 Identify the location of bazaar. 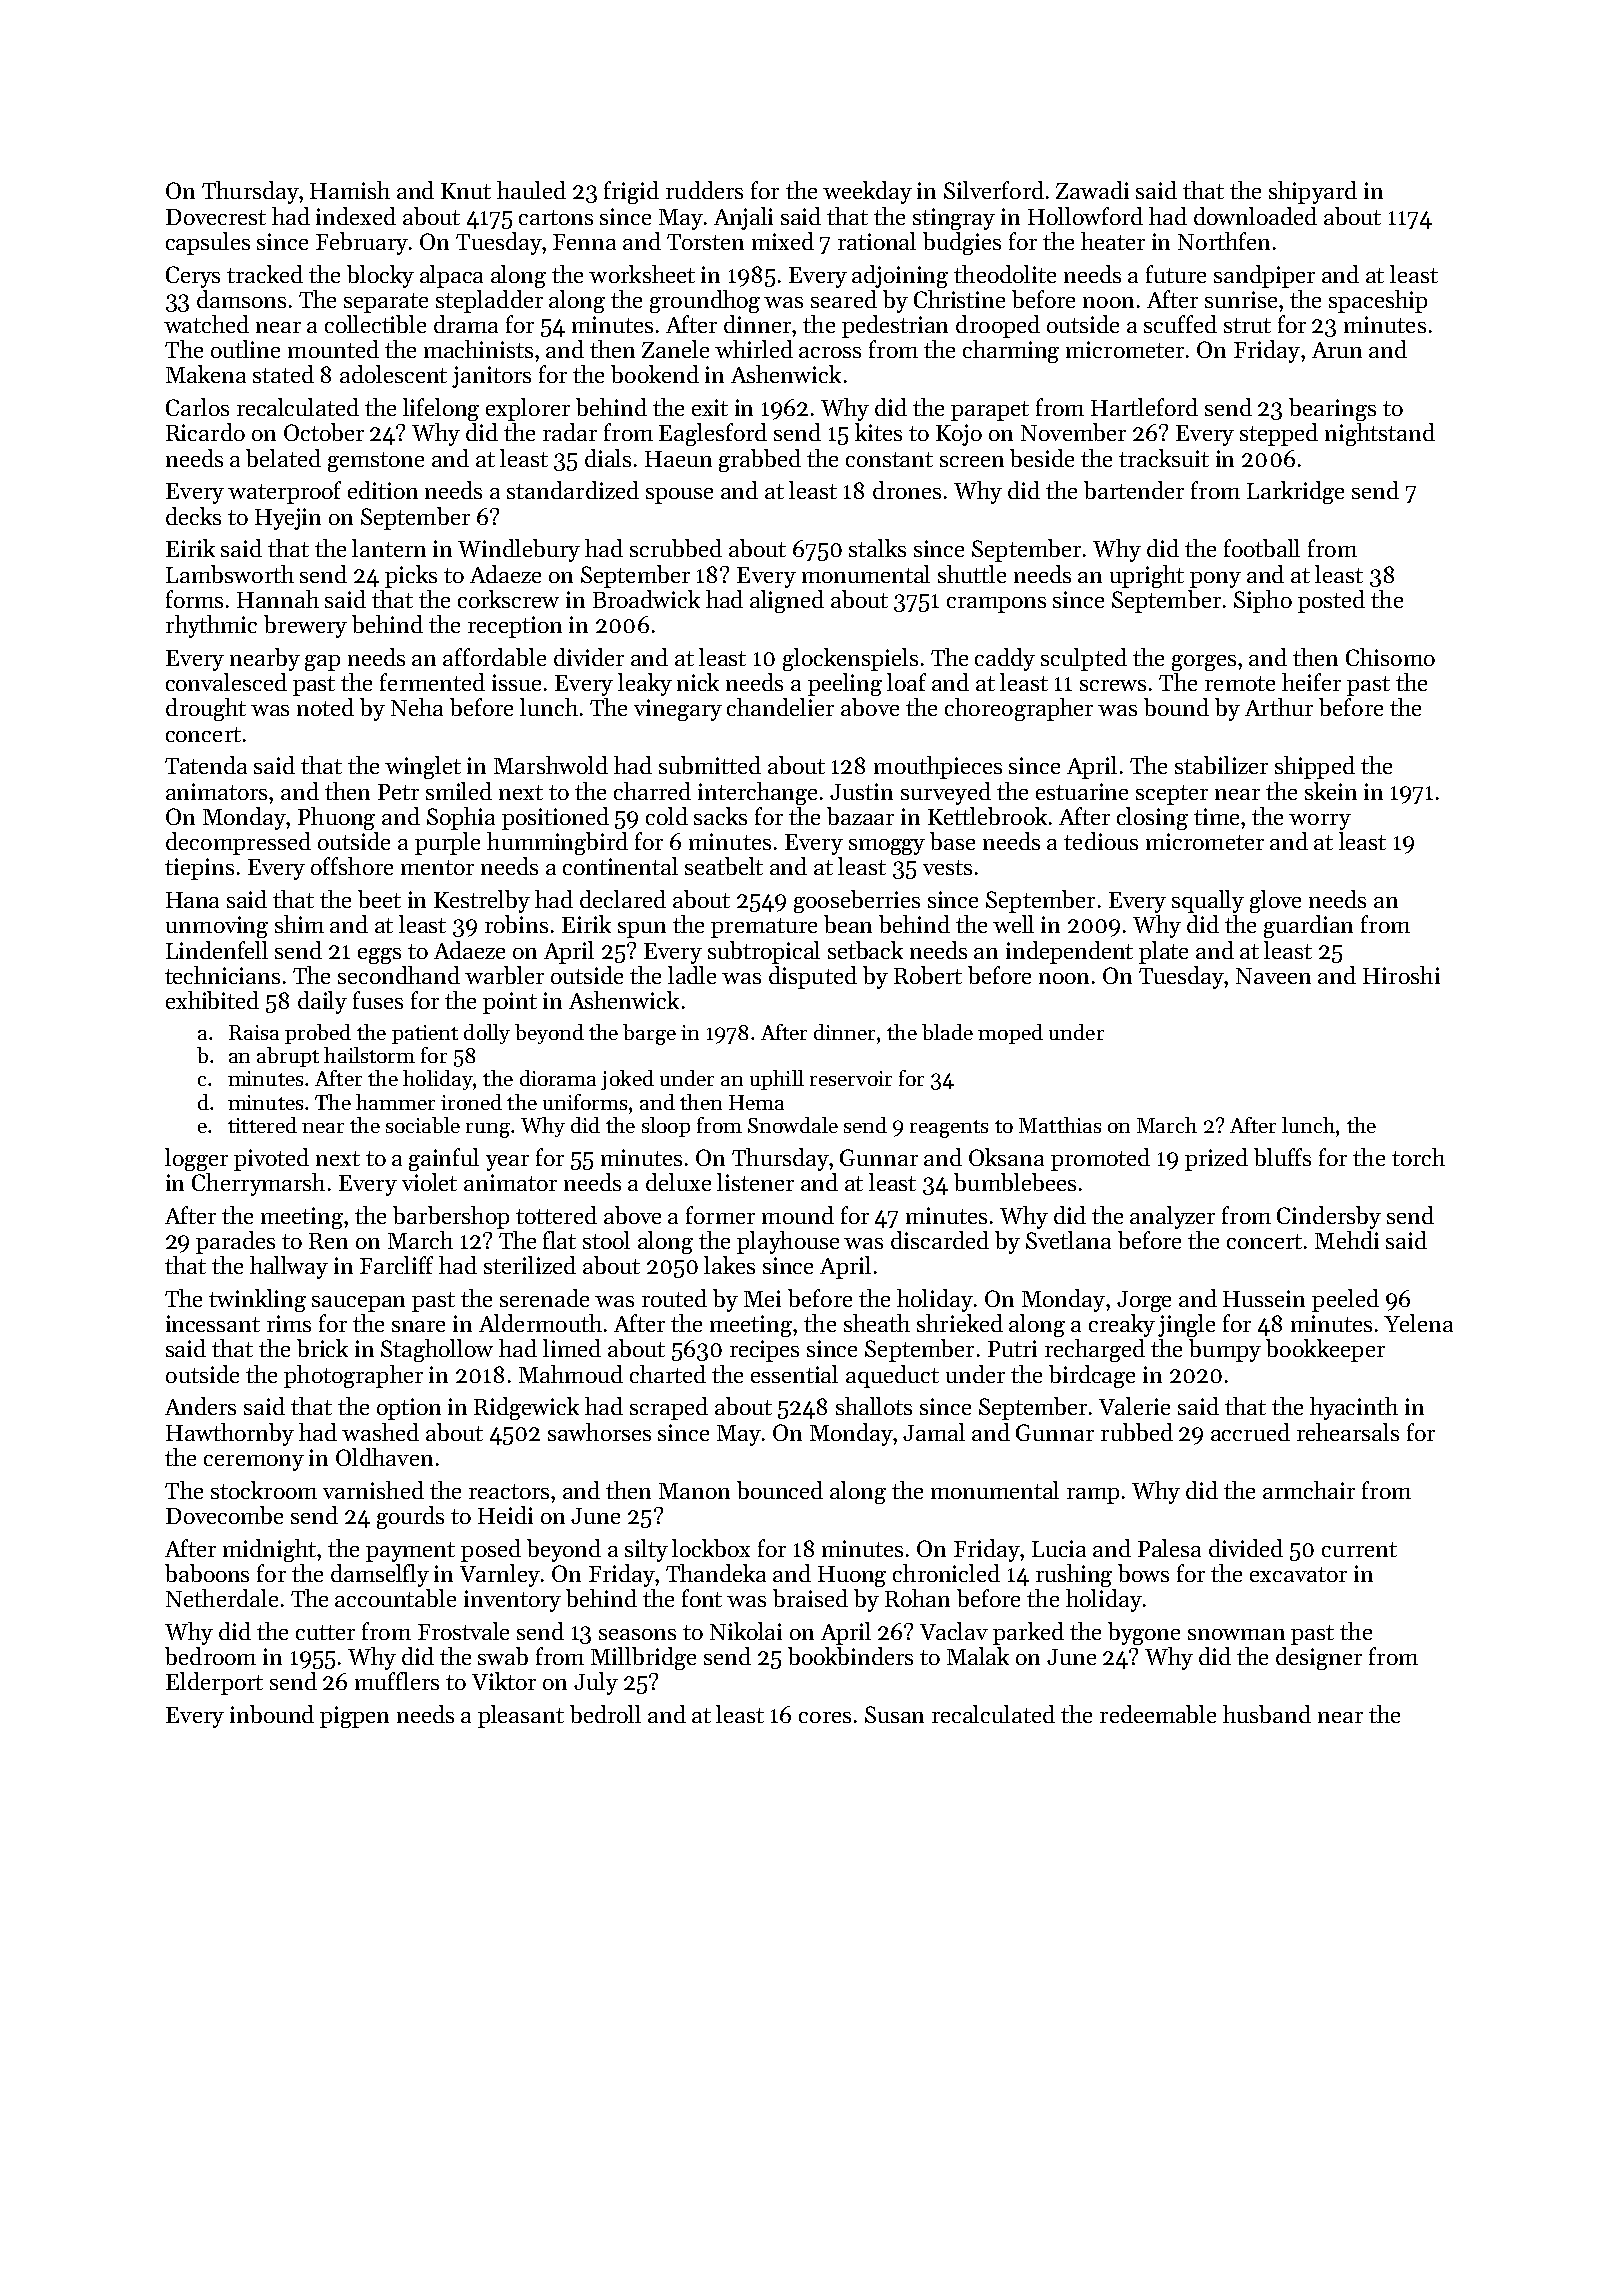
(860, 816).
